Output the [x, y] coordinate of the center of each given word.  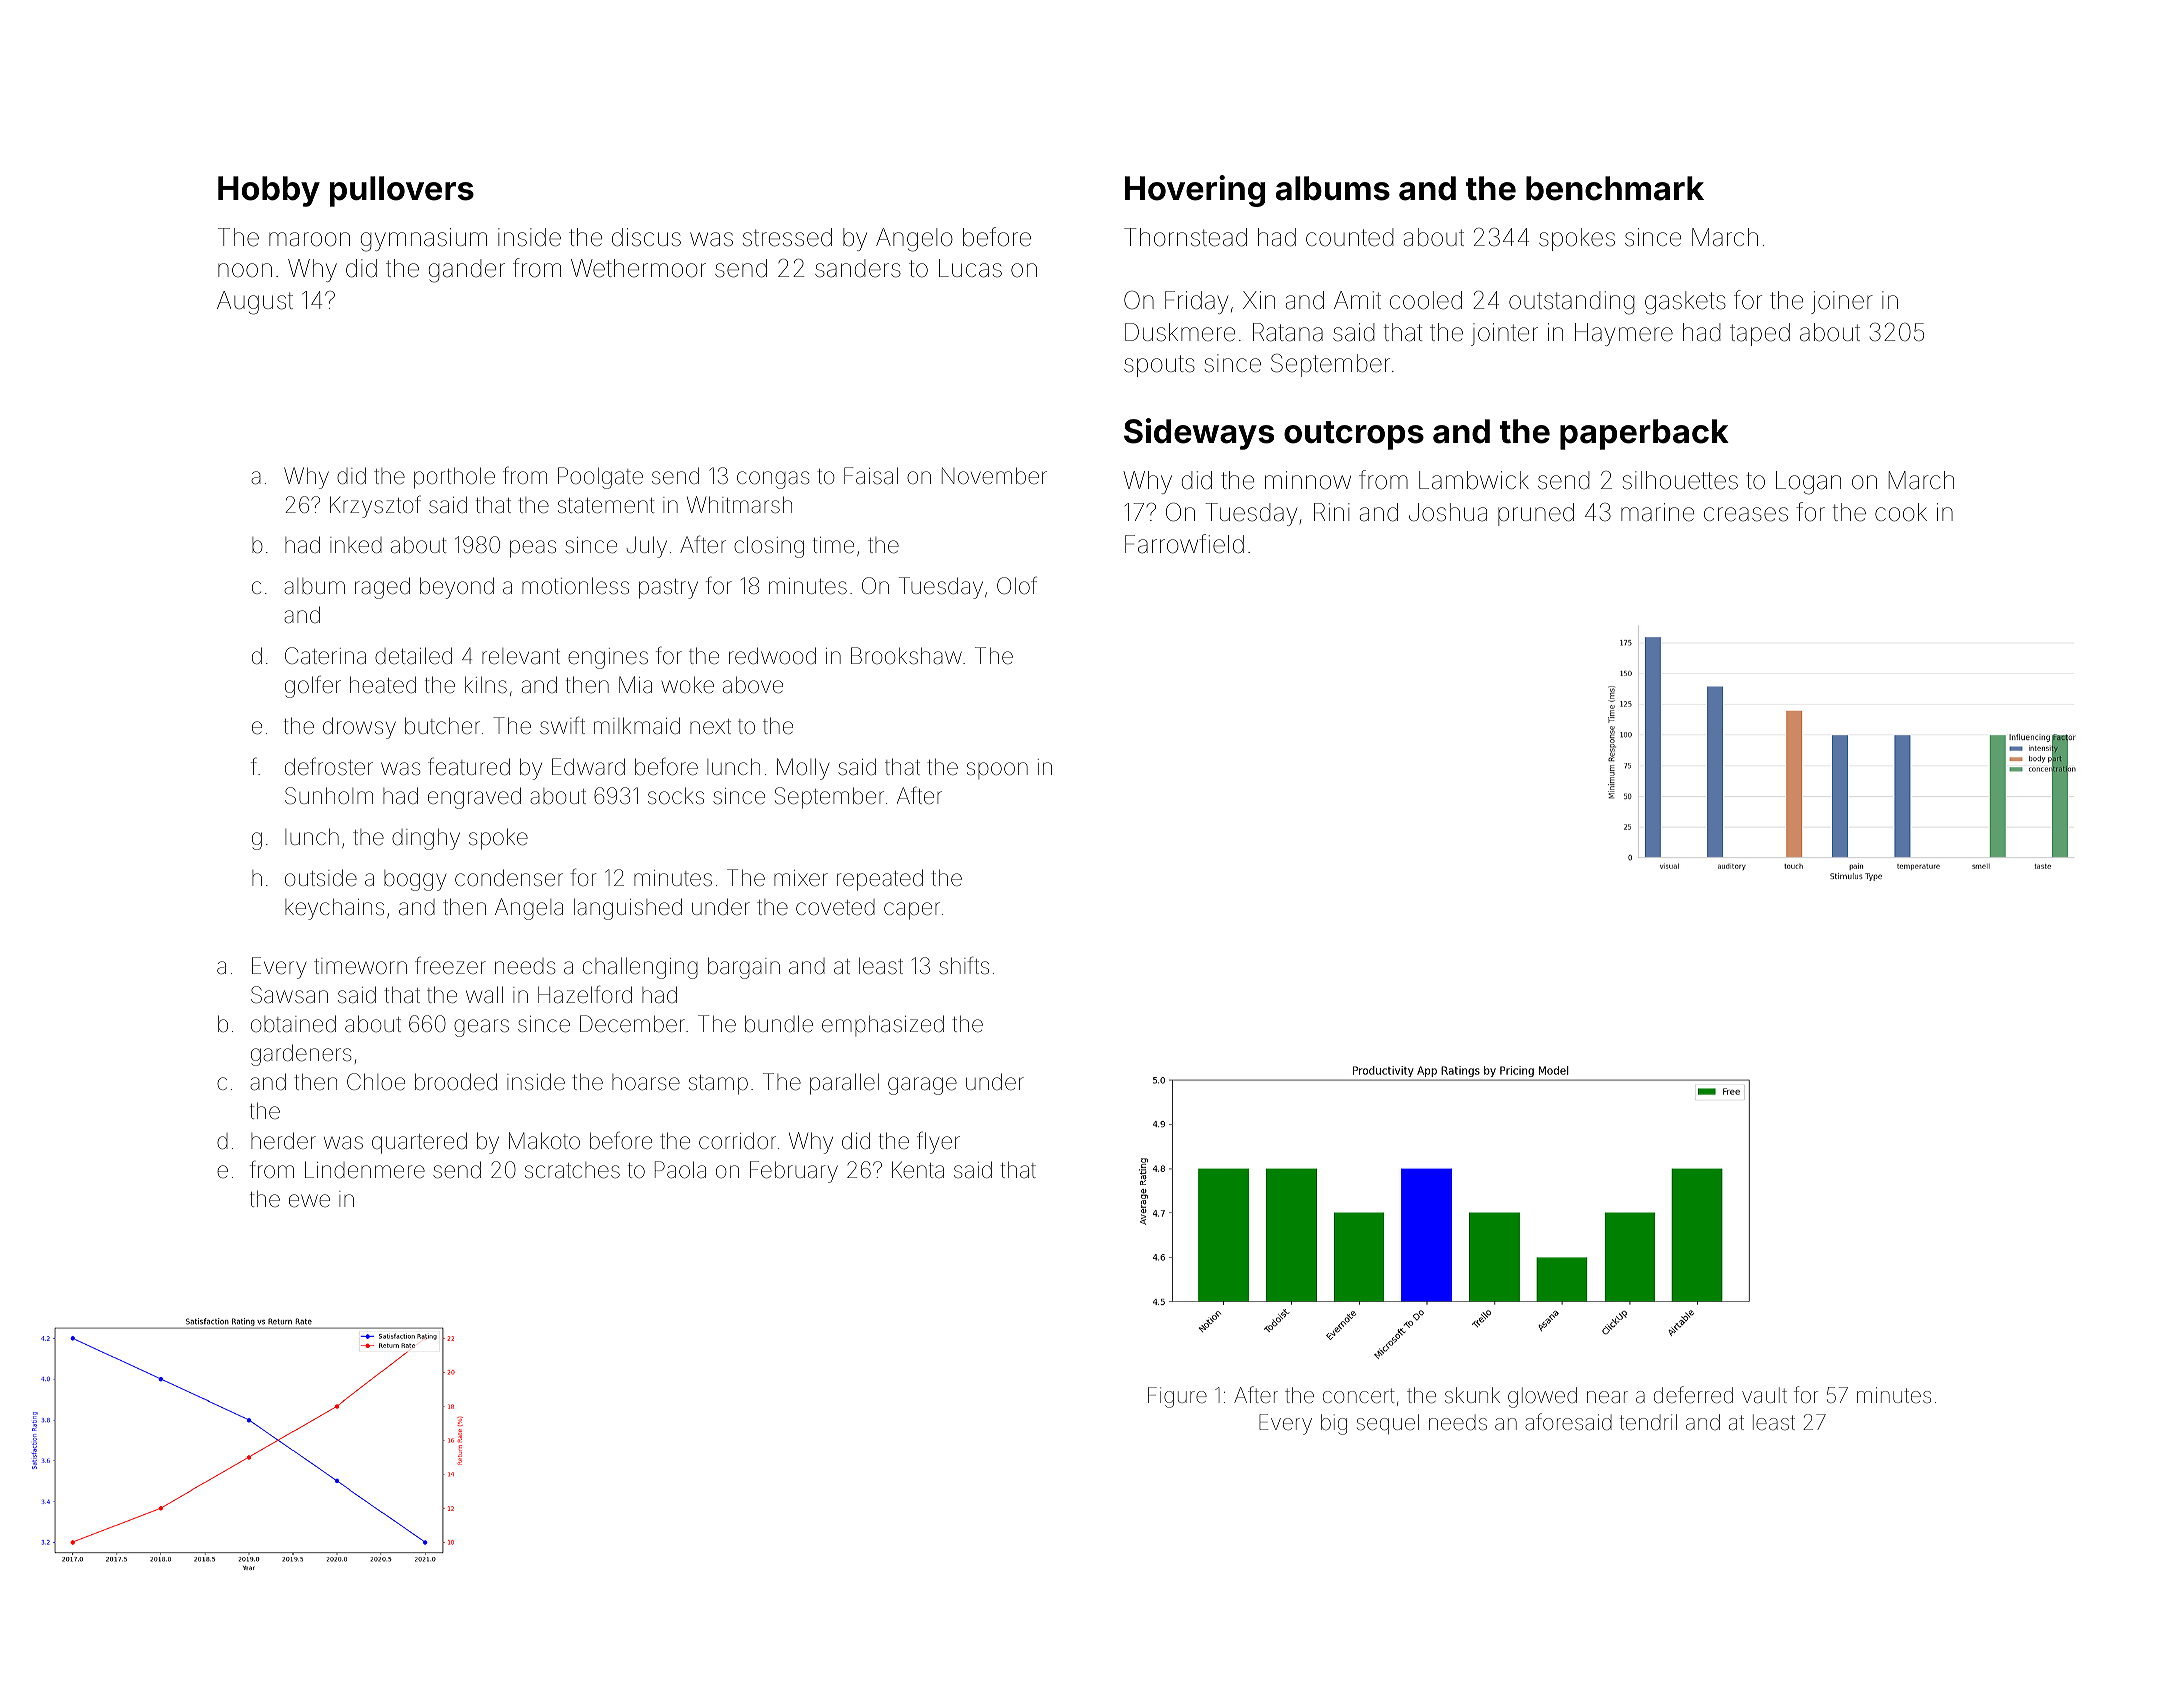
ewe [309, 1201]
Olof [1017, 585]
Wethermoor [638, 268]
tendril [1648, 1422]
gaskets [1685, 303]
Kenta [918, 1169]
